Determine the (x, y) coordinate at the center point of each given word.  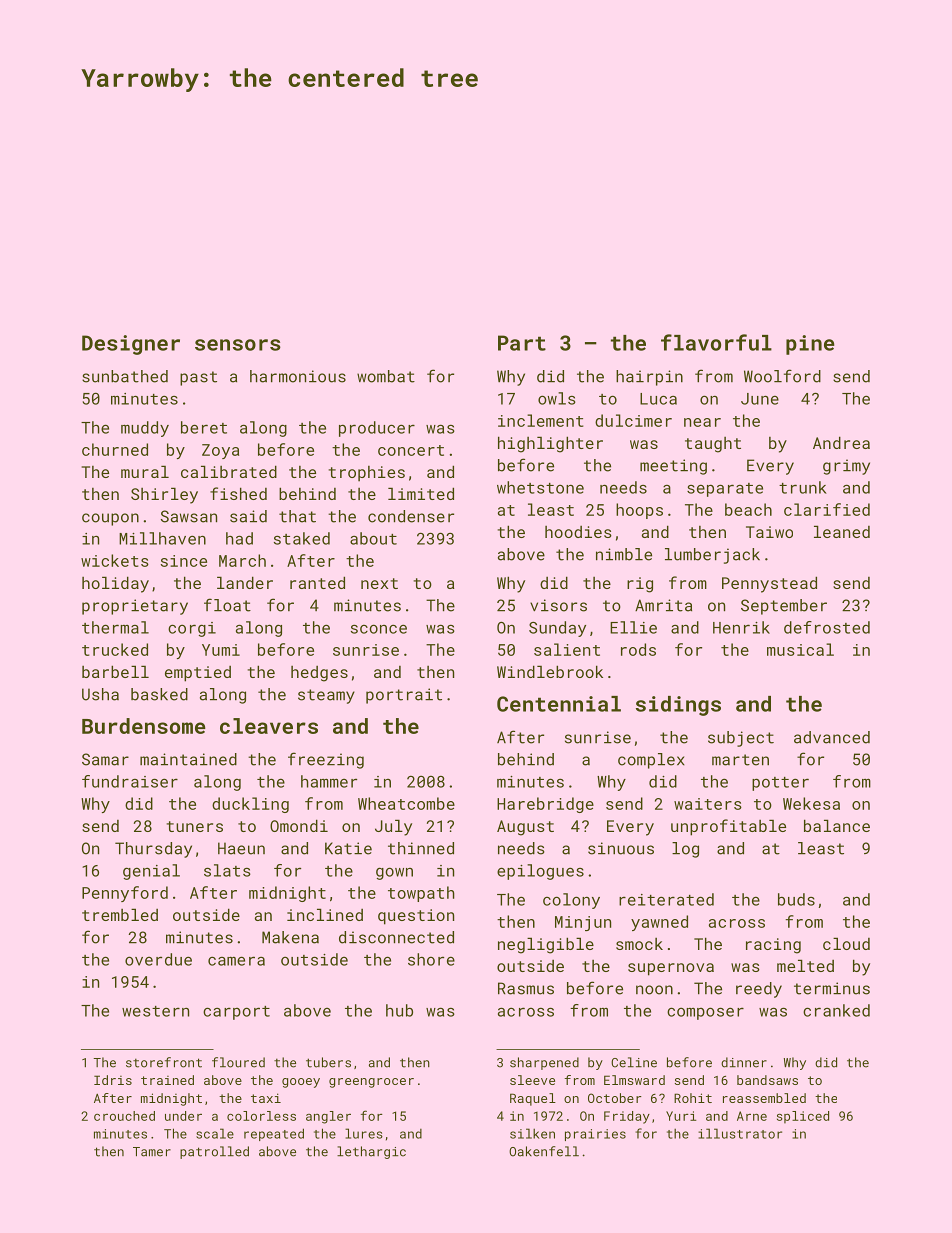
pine (810, 345)
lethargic (371, 1152)
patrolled (214, 1152)
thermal (115, 627)
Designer (131, 345)
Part (522, 343)
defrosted (827, 627)
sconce (379, 629)
